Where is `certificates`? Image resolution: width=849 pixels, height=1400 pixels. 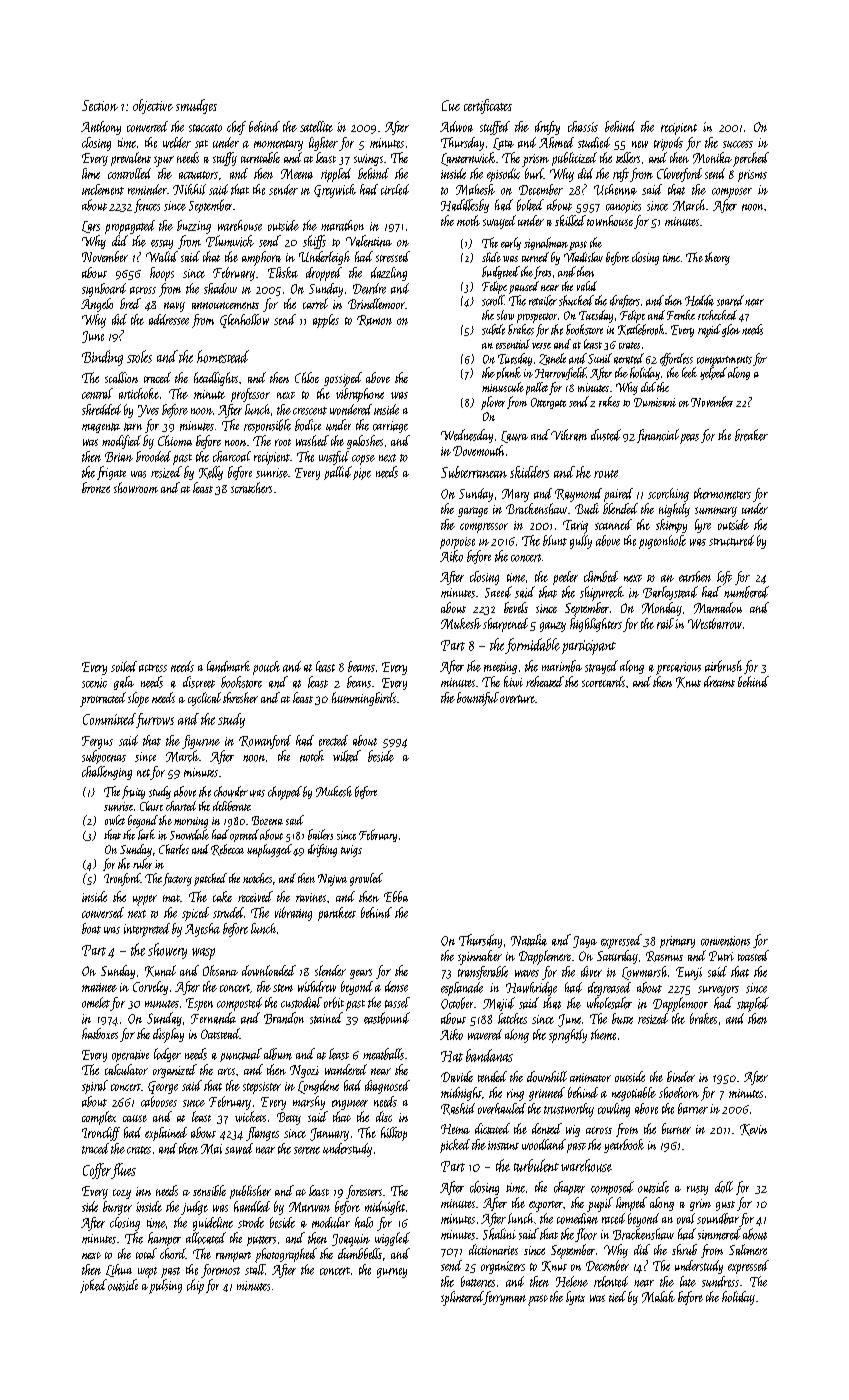 certificates is located at coordinates (488, 106).
